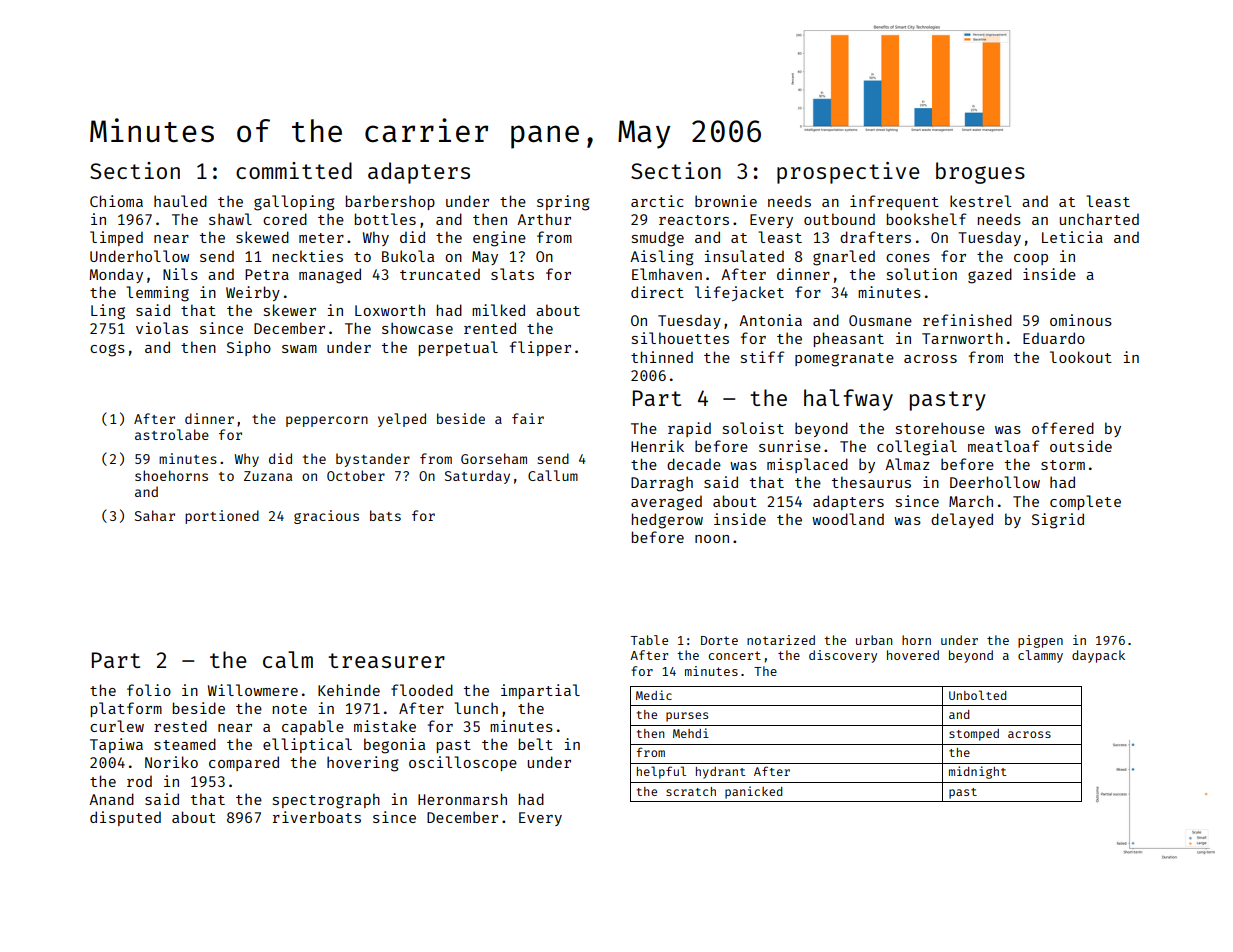 The width and height of the page is (1233, 952). I want to click on notarized, so click(781, 640).
